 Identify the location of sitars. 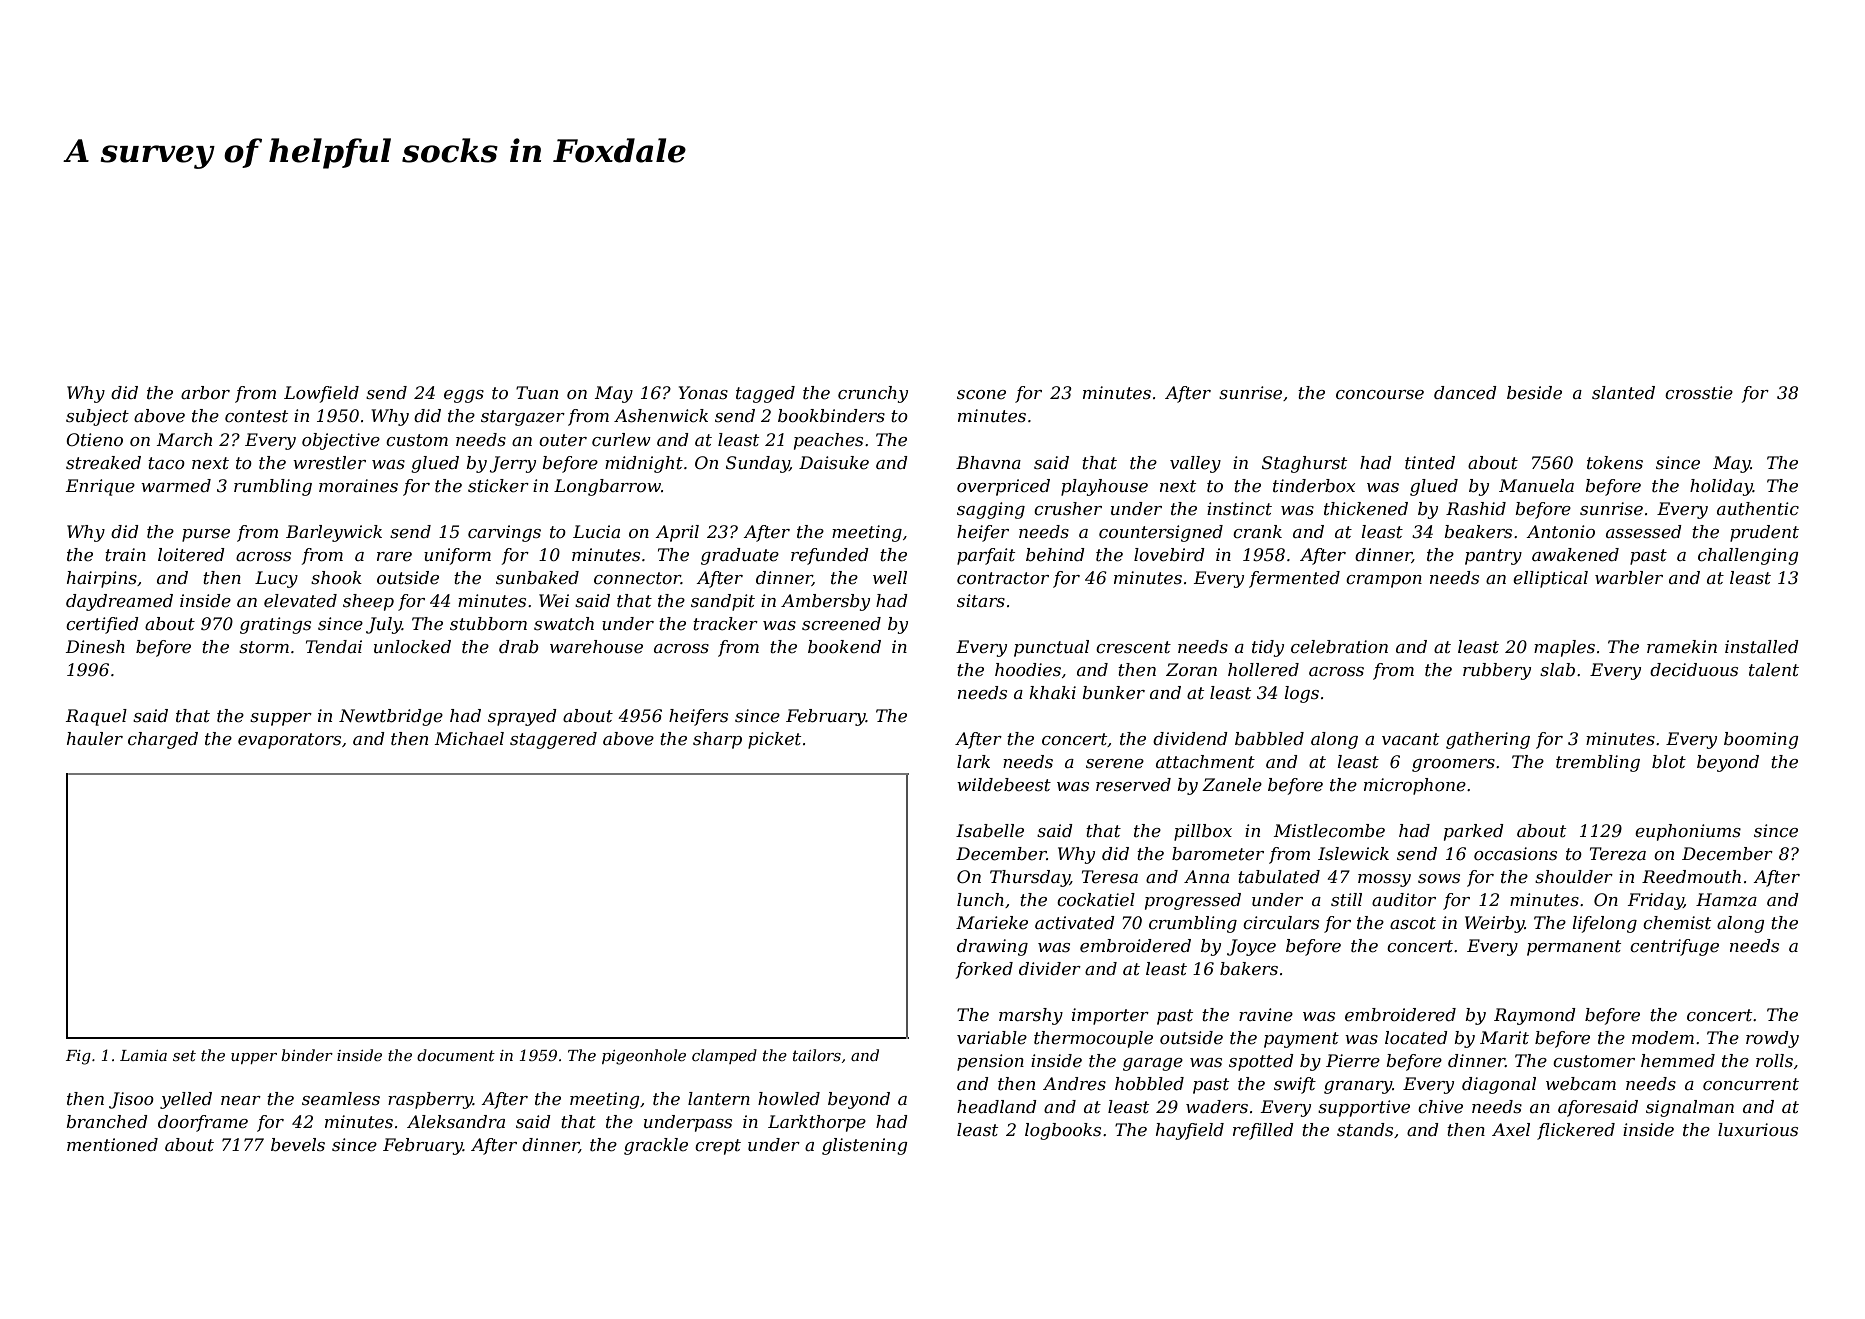
(981, 600).
